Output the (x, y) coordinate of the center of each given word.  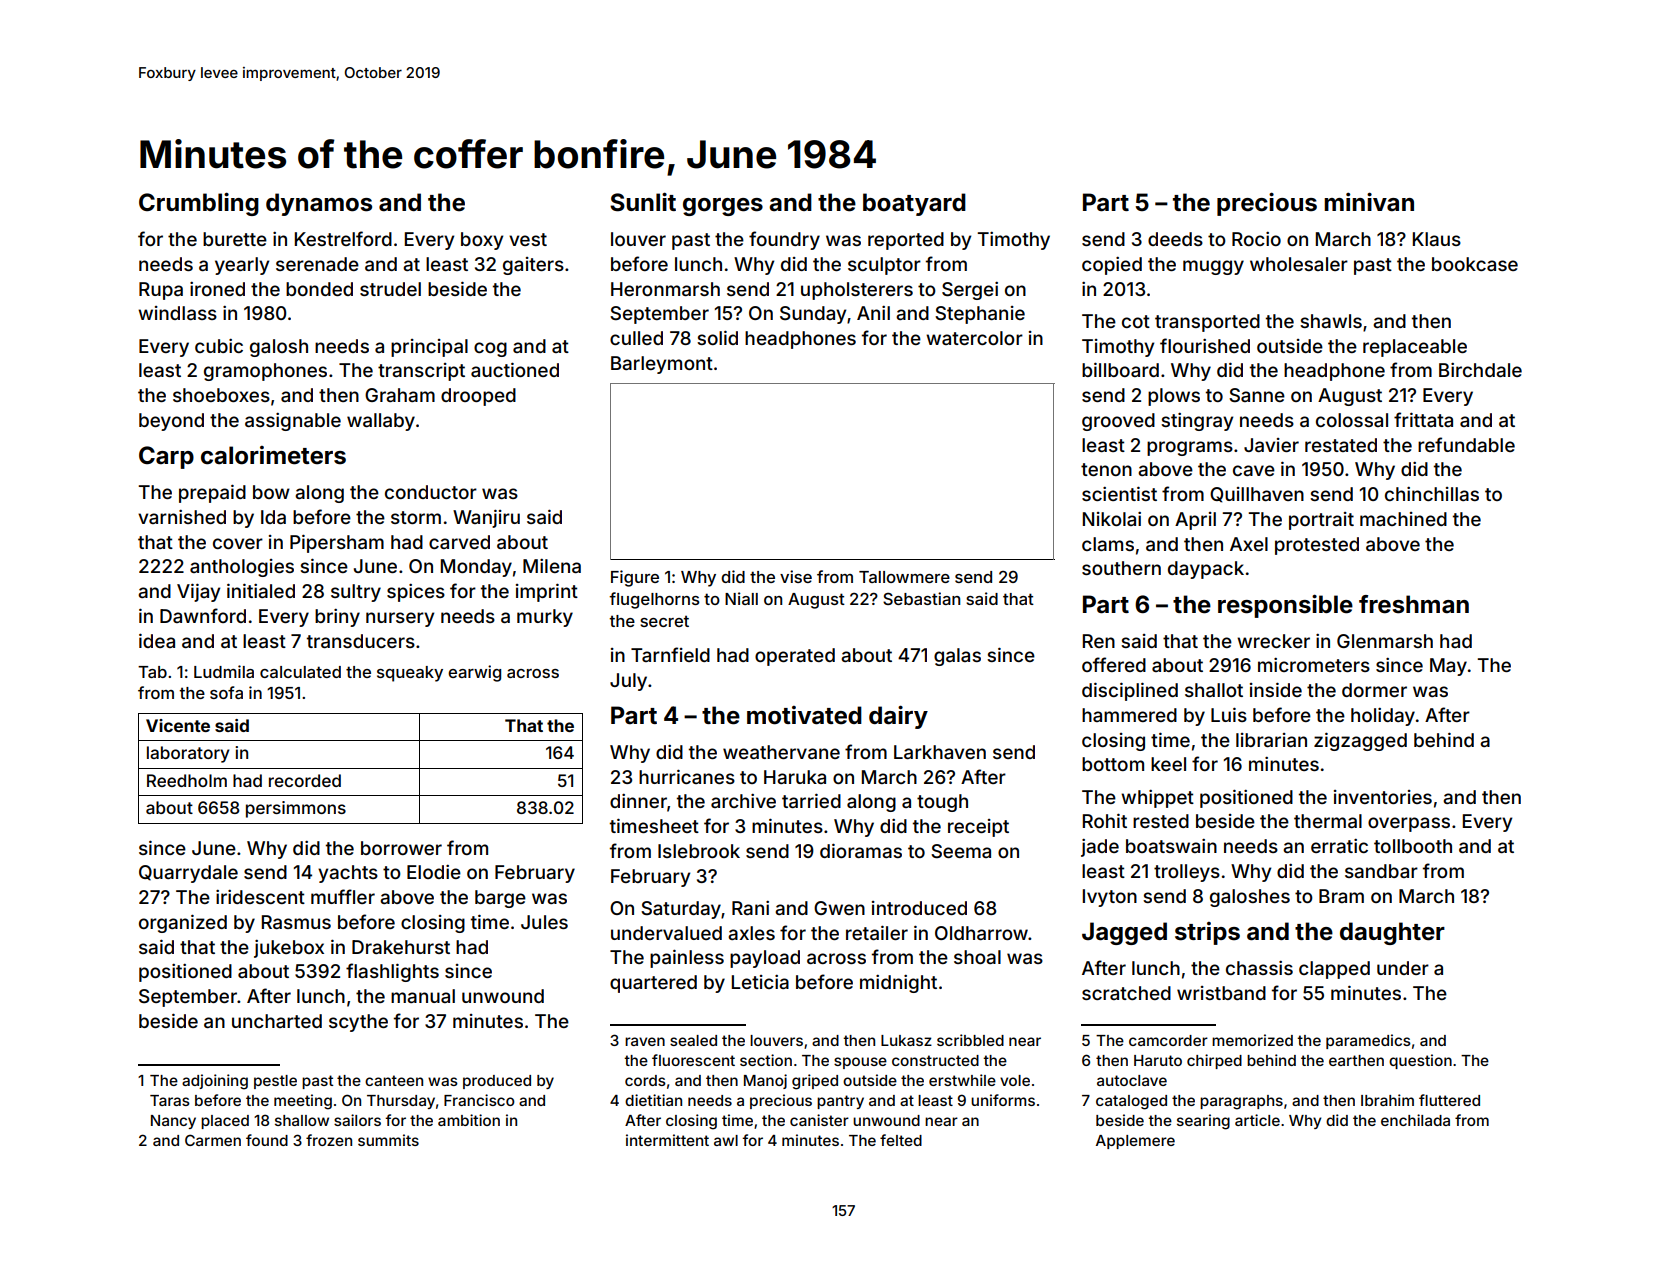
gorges (723, 207)
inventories (1383, 797)
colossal (1352, 420)
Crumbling (199, 204)
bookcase (1475, 264)
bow (271, 492)
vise (796, 576)
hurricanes (687, 776)
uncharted (277, 1021)
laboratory (188, 754)
